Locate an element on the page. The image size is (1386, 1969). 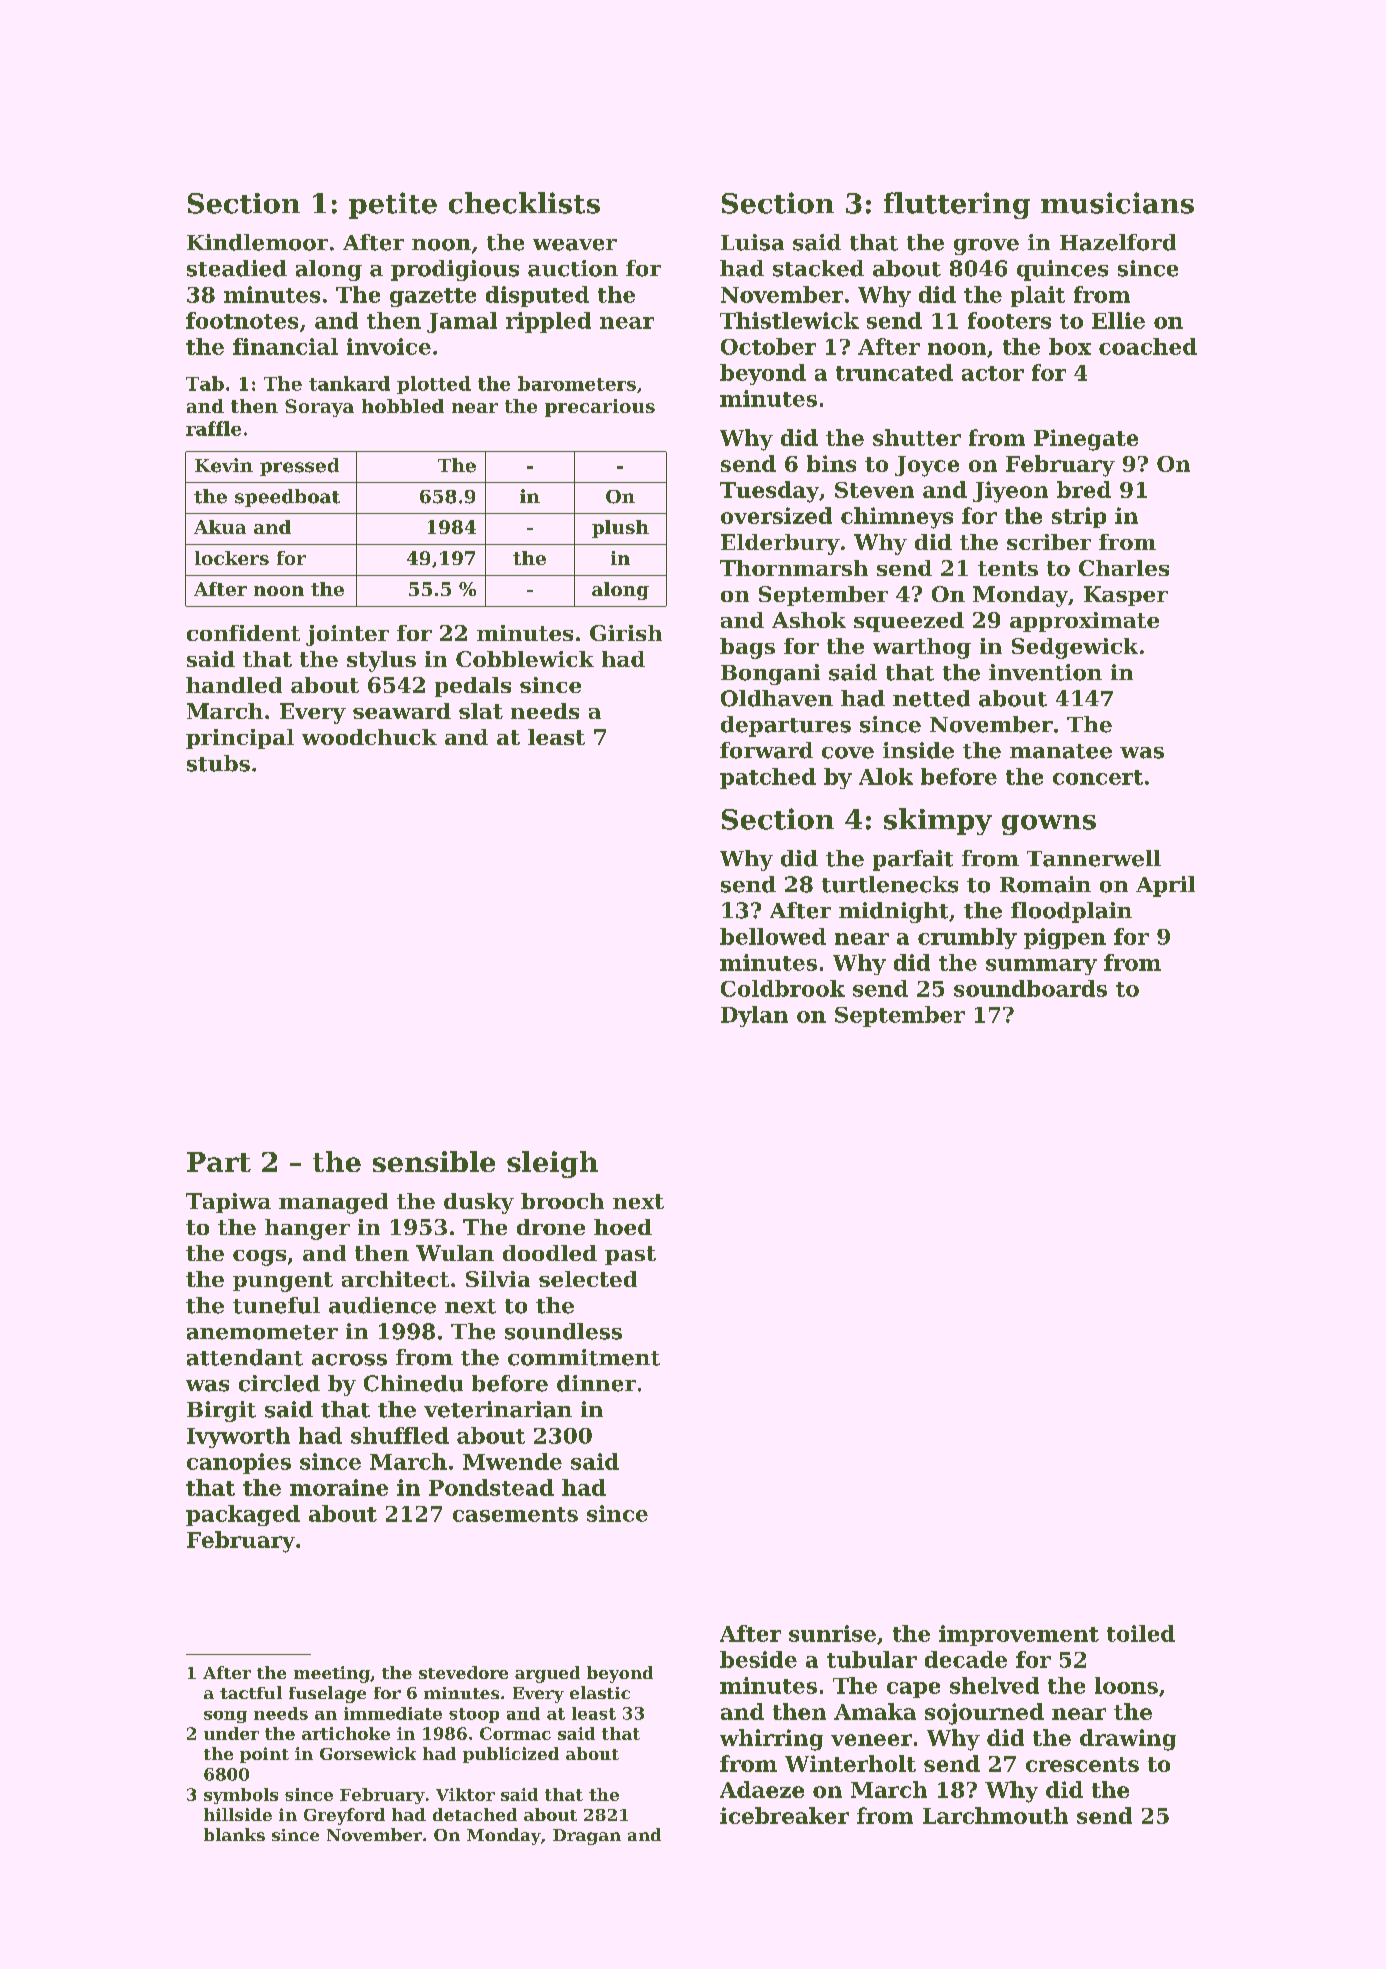
speedboat is located at coordinates (287, 498).
